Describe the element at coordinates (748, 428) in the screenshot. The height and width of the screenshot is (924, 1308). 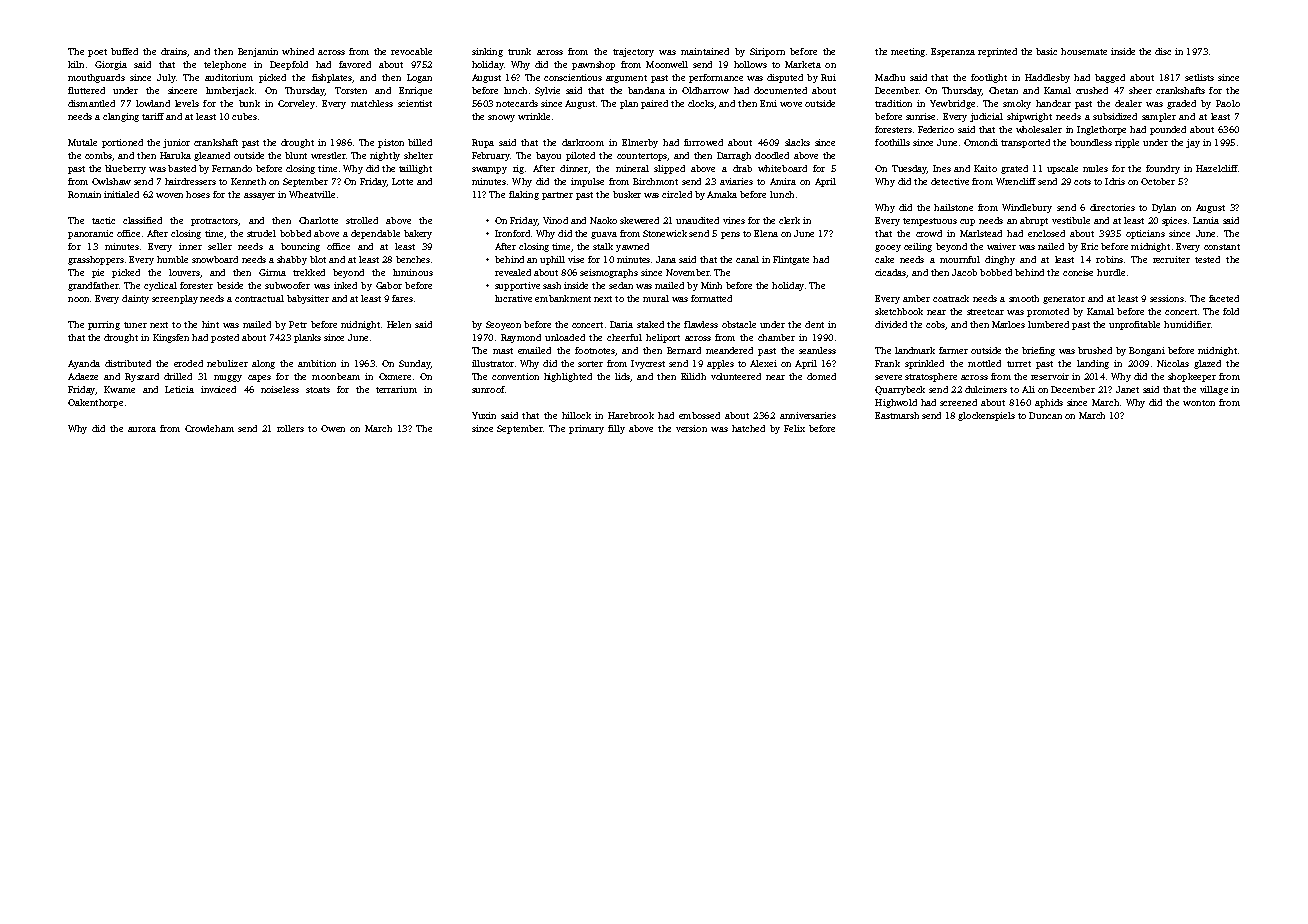
I see `hatched` at that location.
